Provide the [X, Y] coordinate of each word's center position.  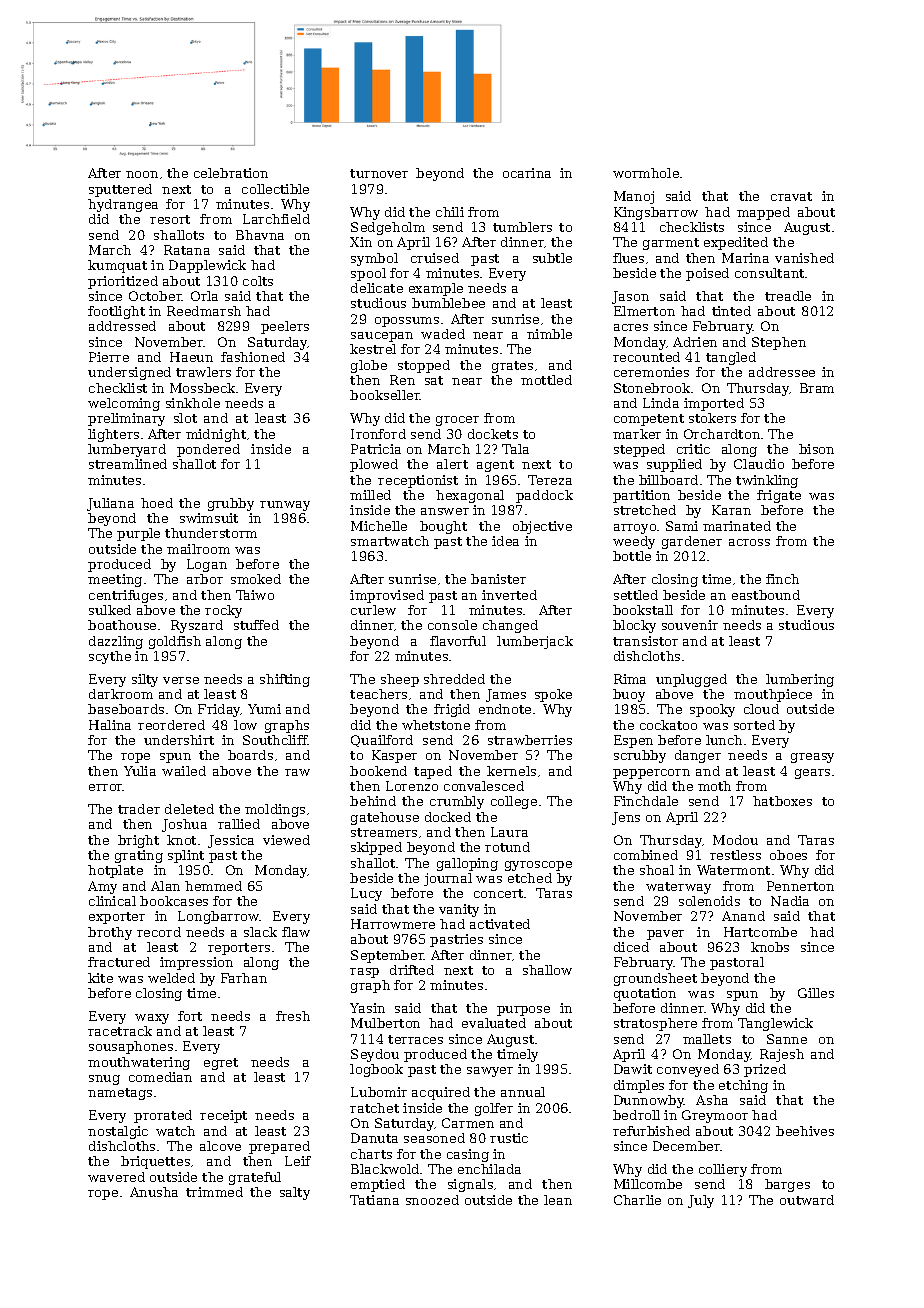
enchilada [489, 1169]
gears [812, 774]
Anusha [154, 1192]
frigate [779, 496]
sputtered [120, 190]
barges [787, 1185]
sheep [400, 680]
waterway [678, 888]
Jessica [231, 841]
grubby [231, 504]
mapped [763, 213]
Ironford [378, 434]
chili [450, 212]
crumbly [457, 802]
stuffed [256, 625]
